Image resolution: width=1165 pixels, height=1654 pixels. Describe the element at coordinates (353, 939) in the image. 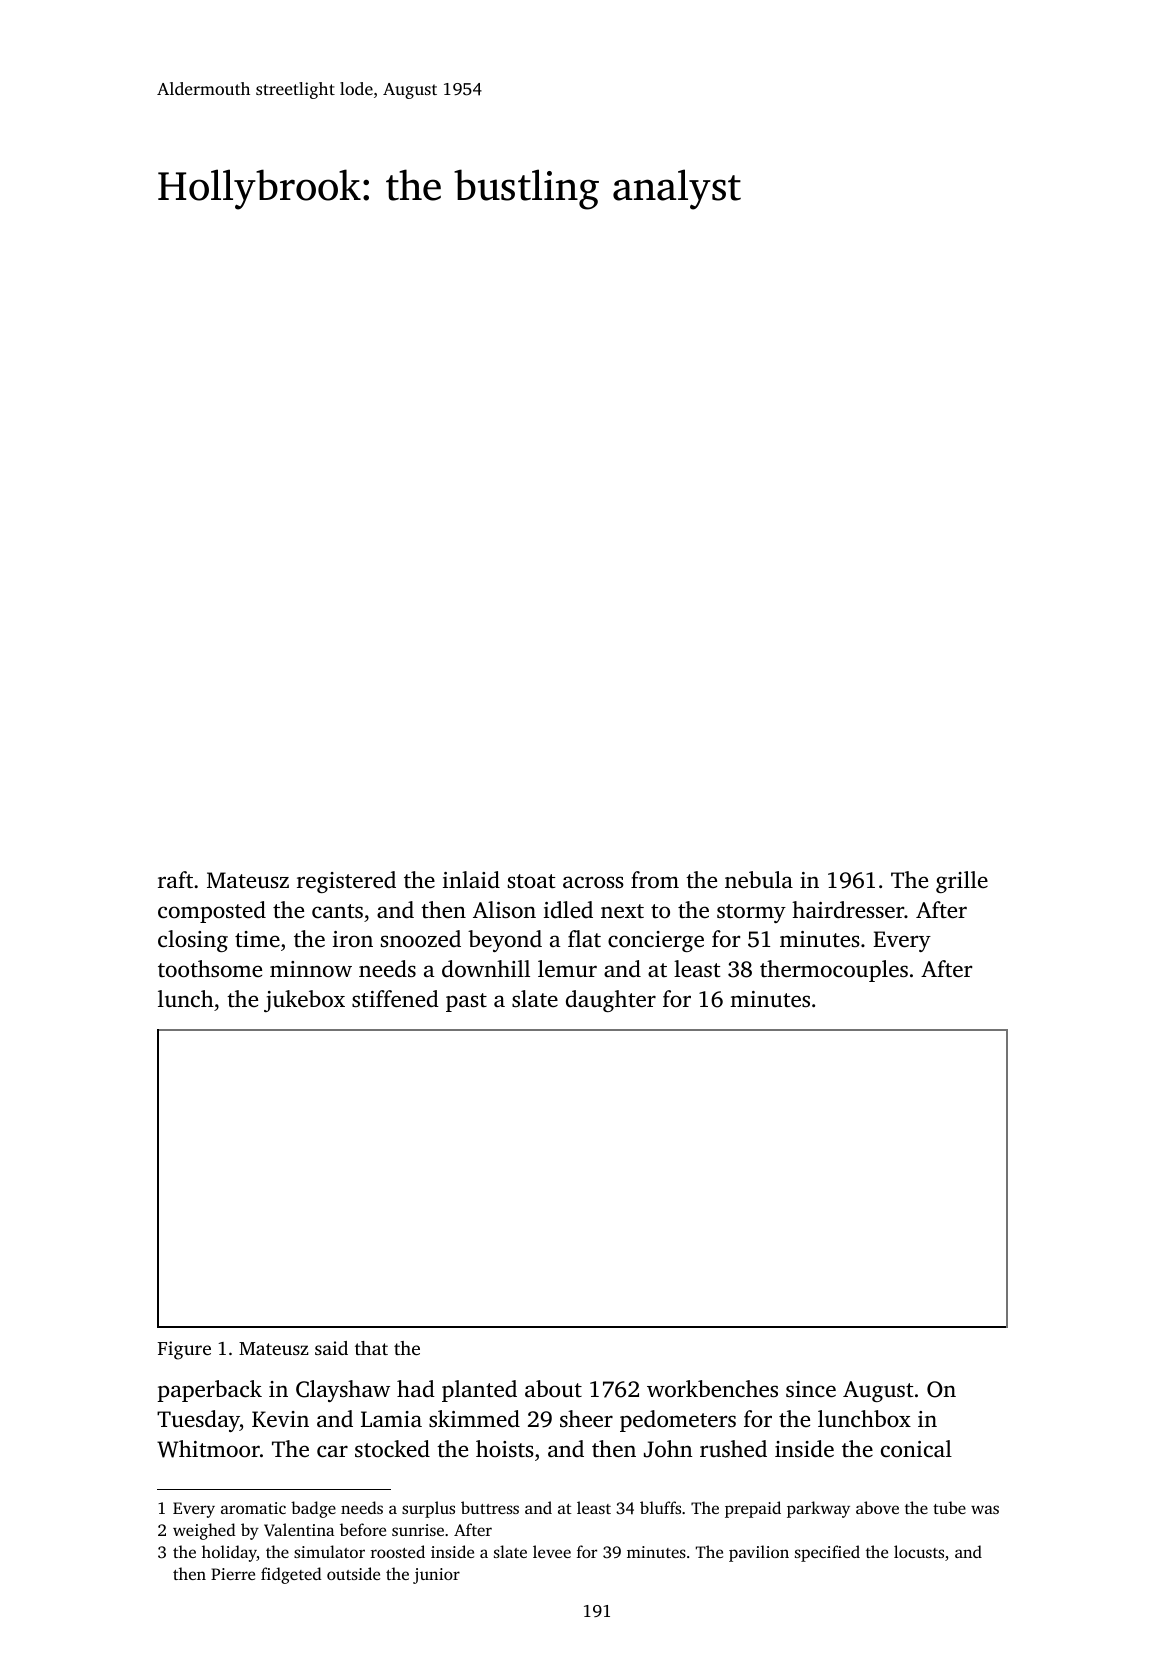

I see `iron` at that location.
